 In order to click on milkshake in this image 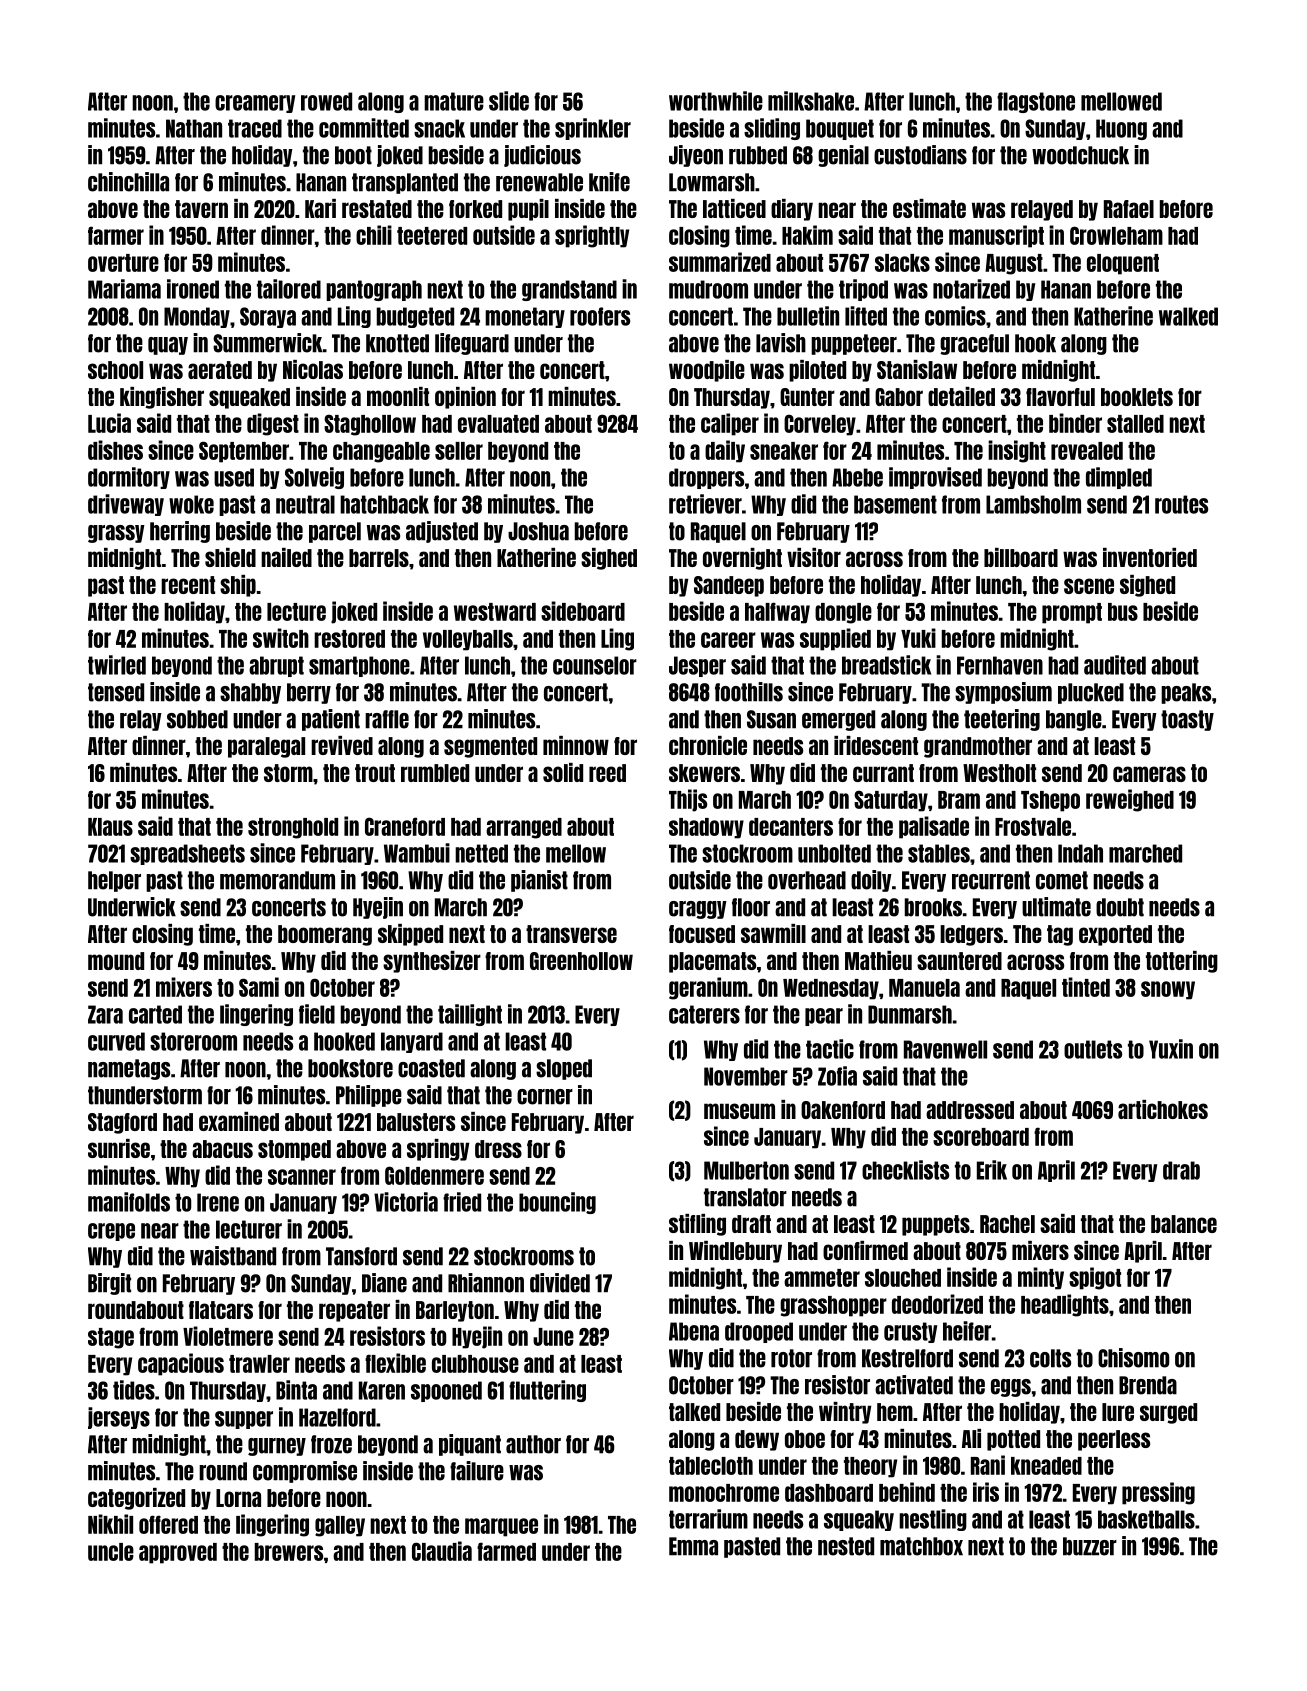, I will do `click(811, 101)`.
